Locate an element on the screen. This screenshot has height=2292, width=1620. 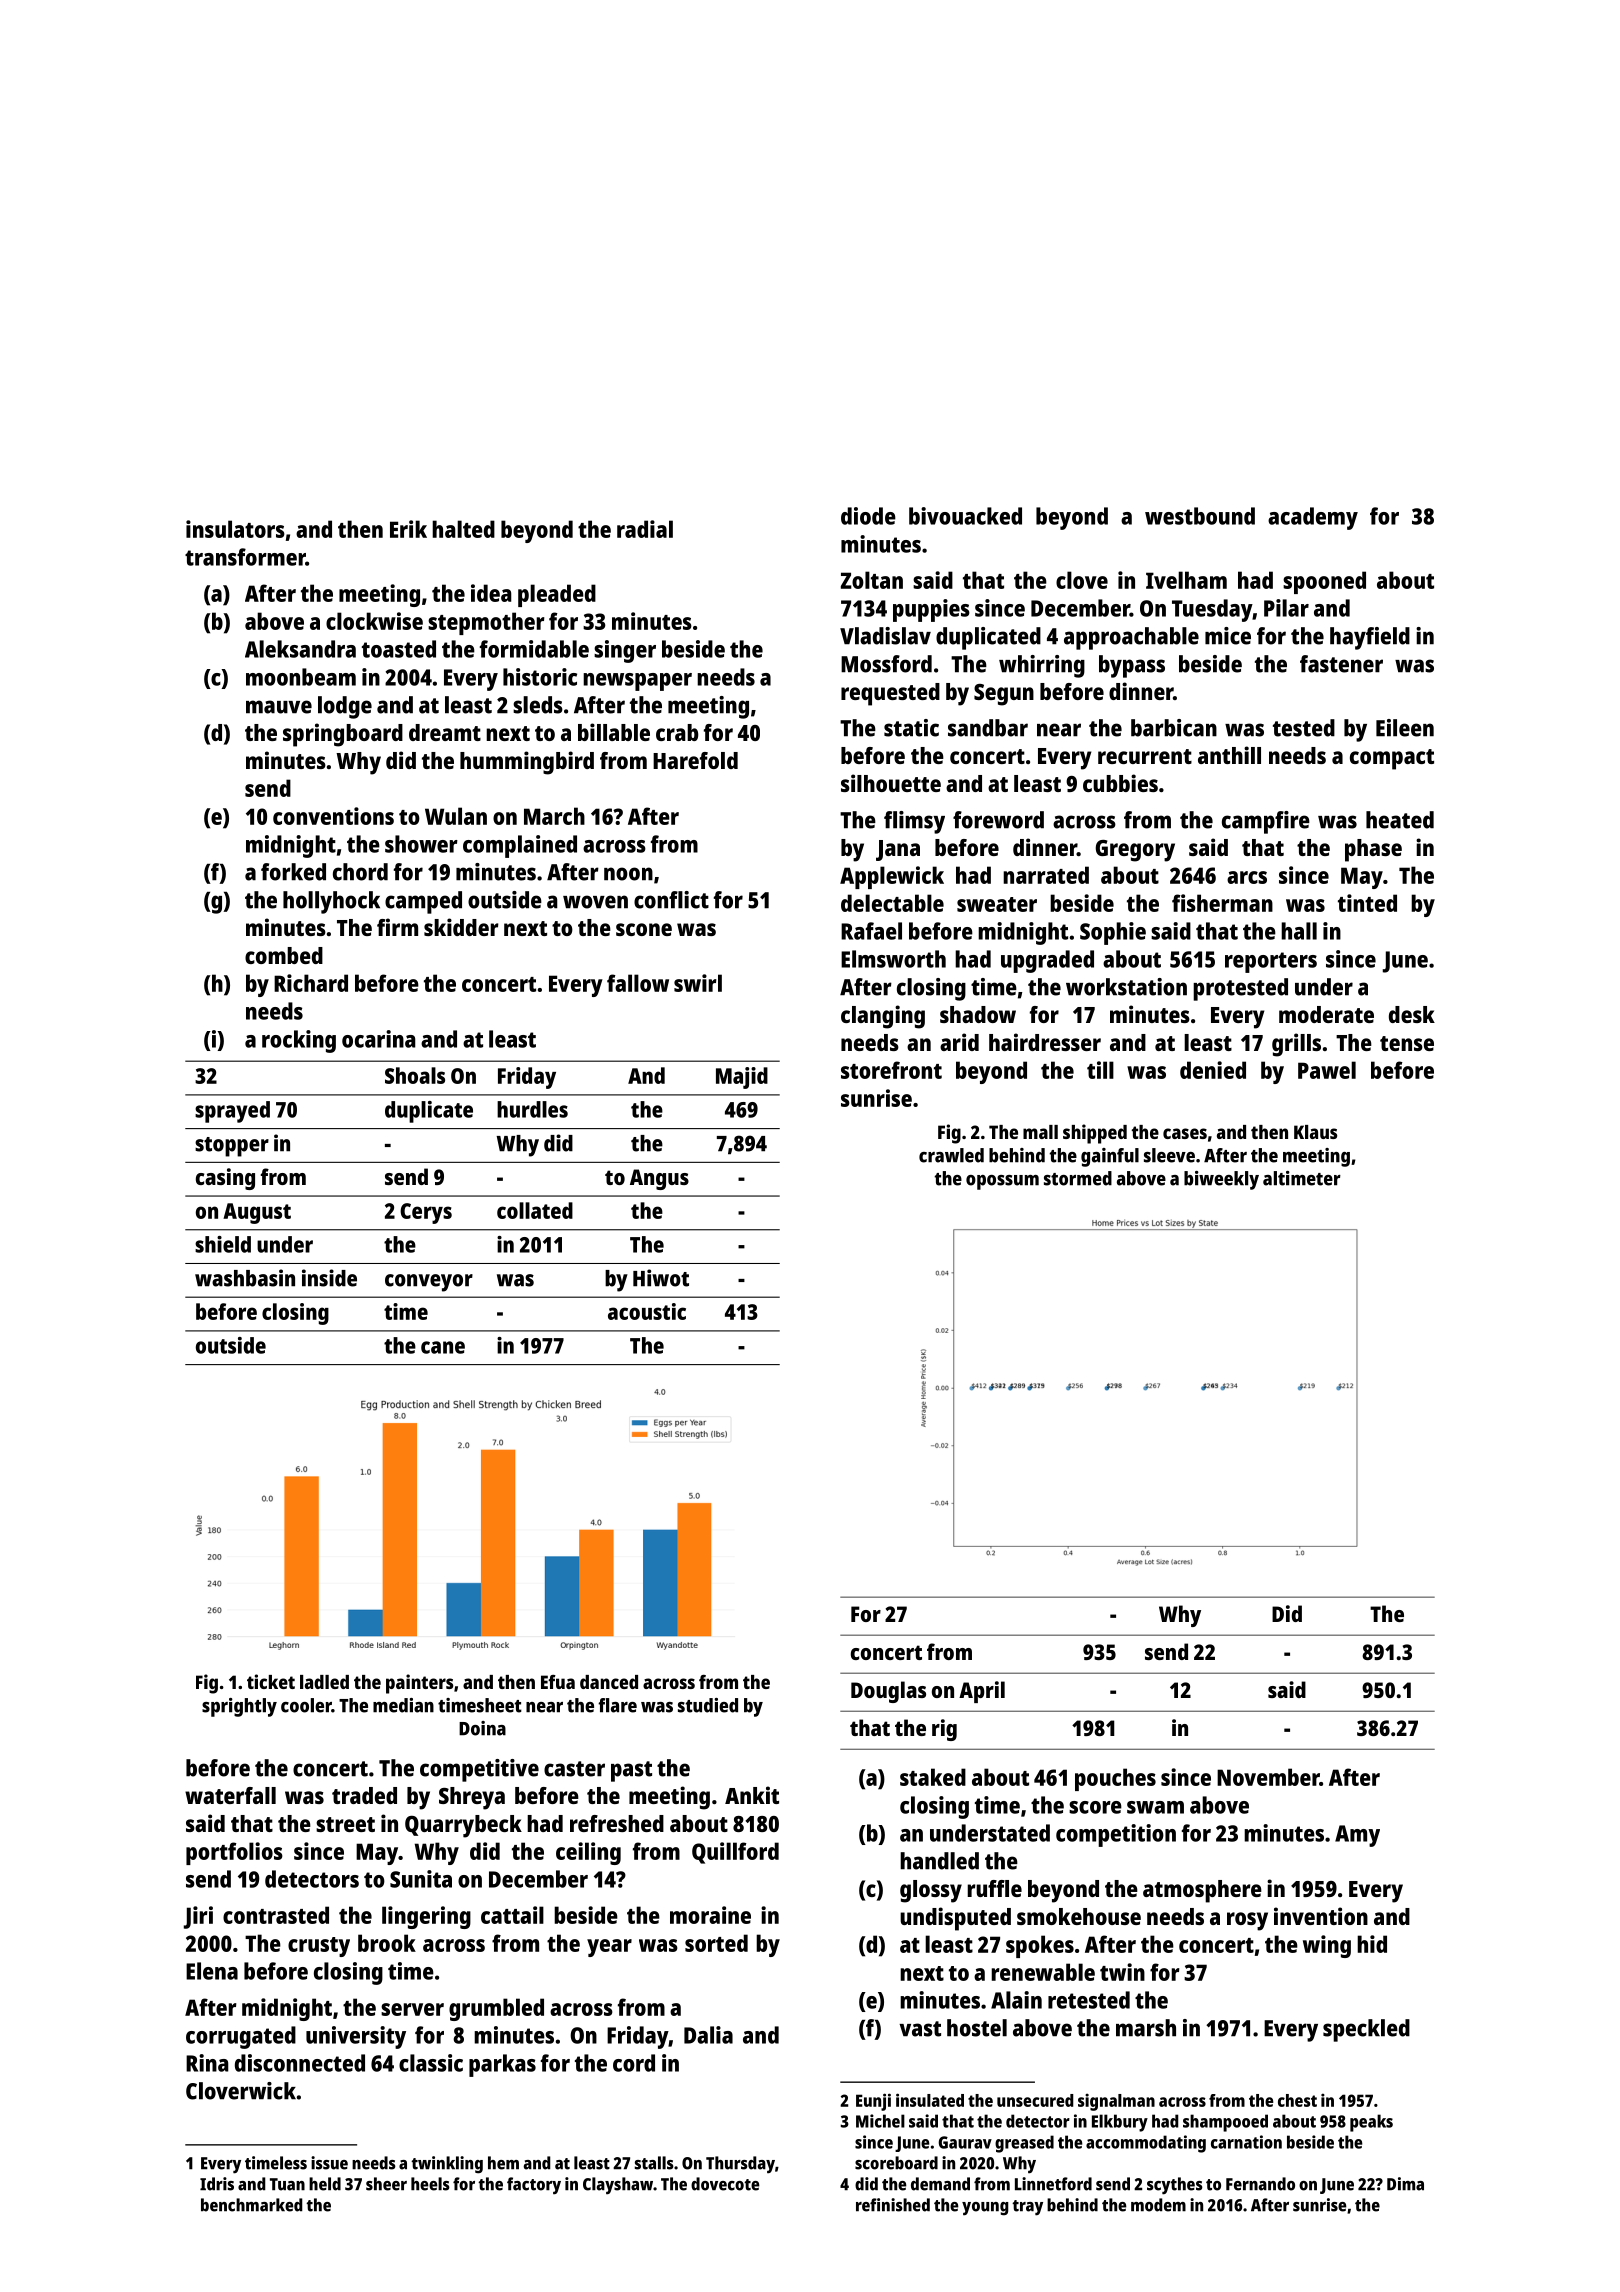
sprayed is located at coordinates (232, 1112).
